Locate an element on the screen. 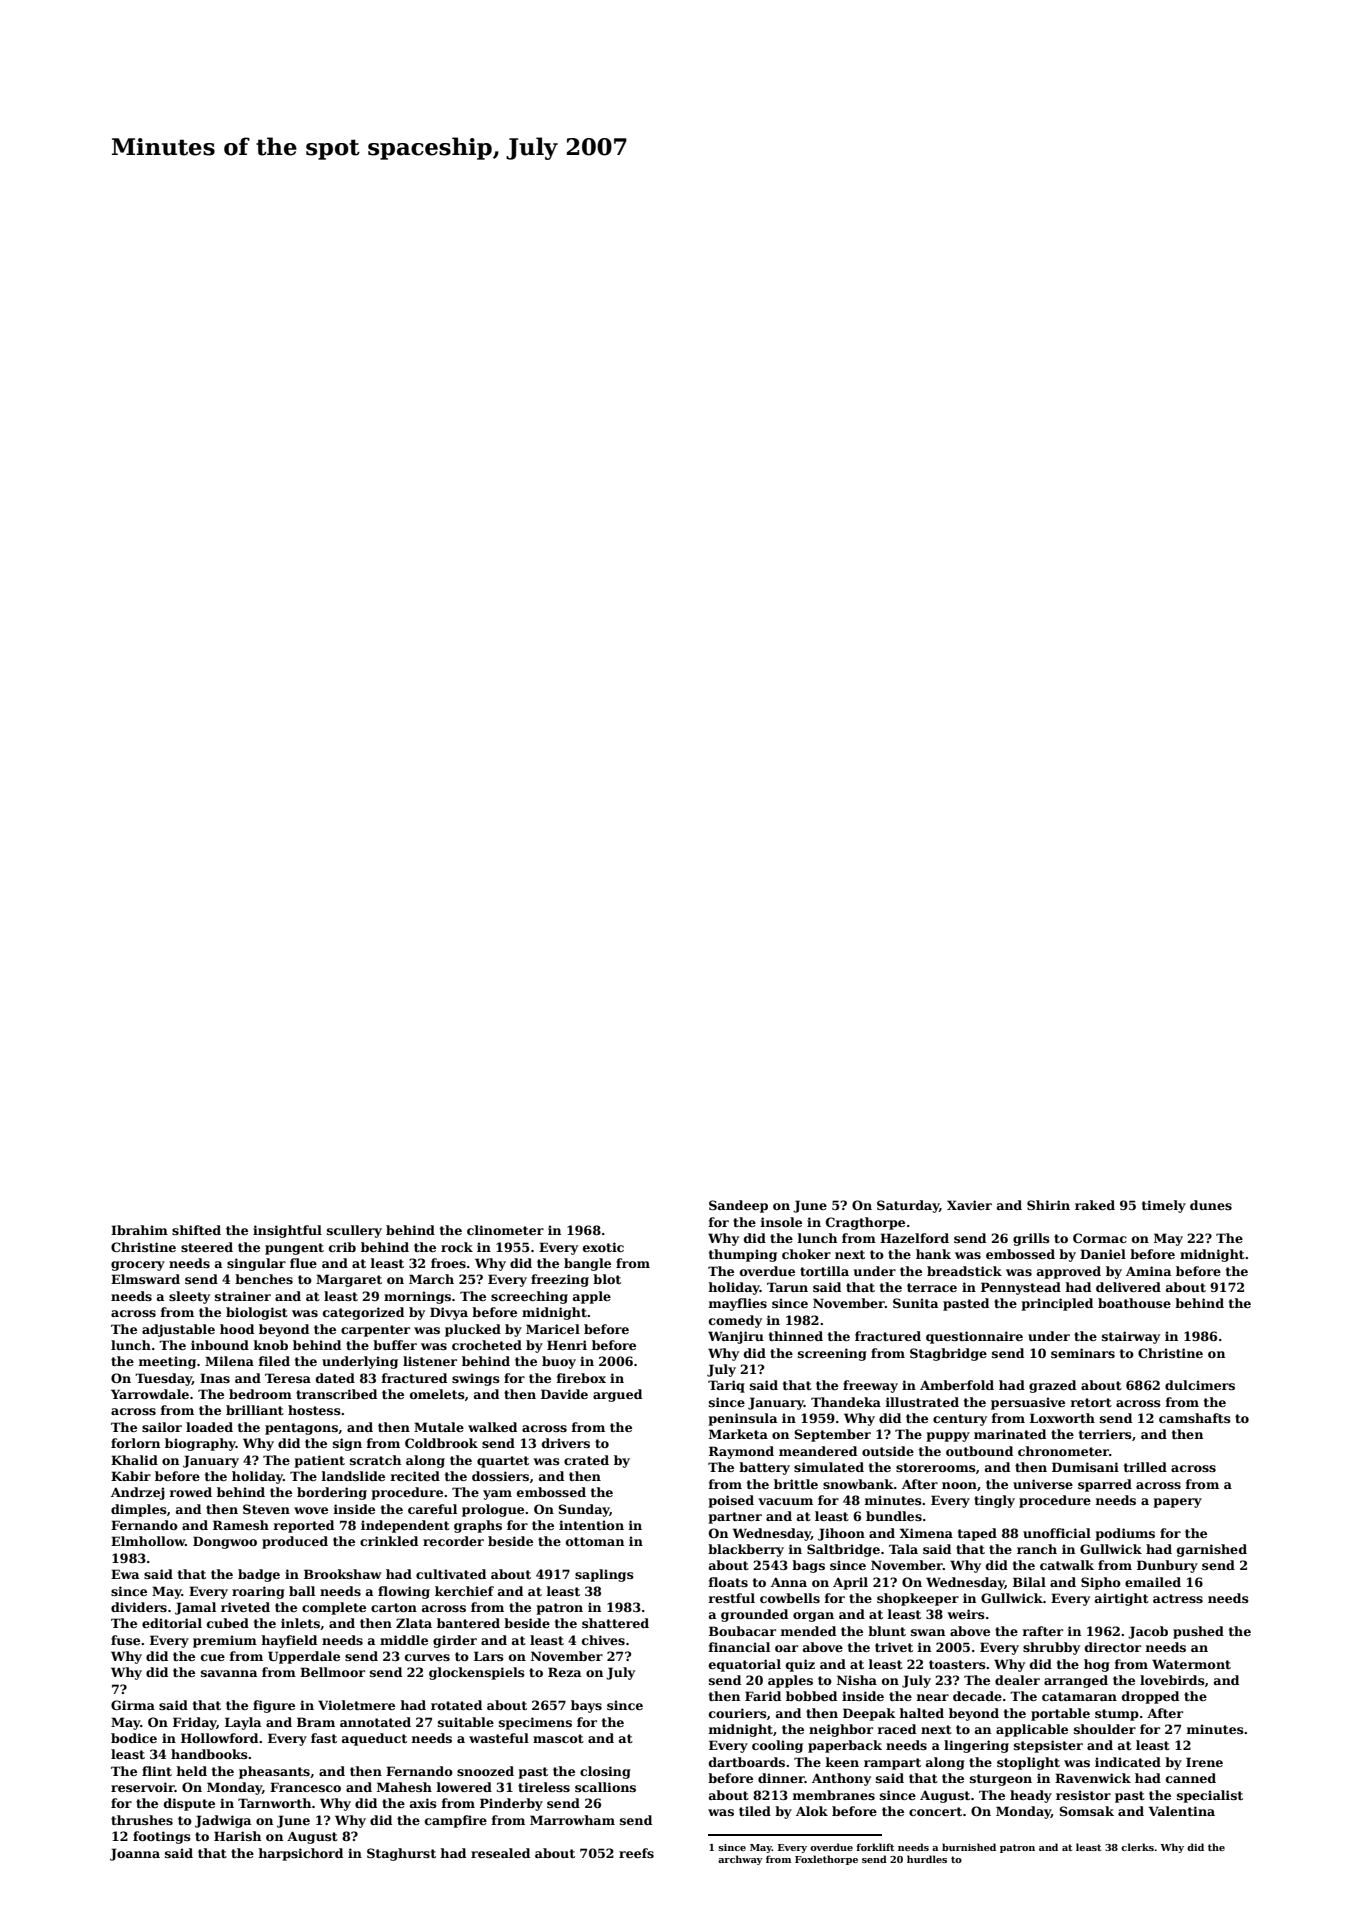 Image resolution: width=1364 pixels, height=1928 pixels. timely is located at coordinates (1164, 1206).
